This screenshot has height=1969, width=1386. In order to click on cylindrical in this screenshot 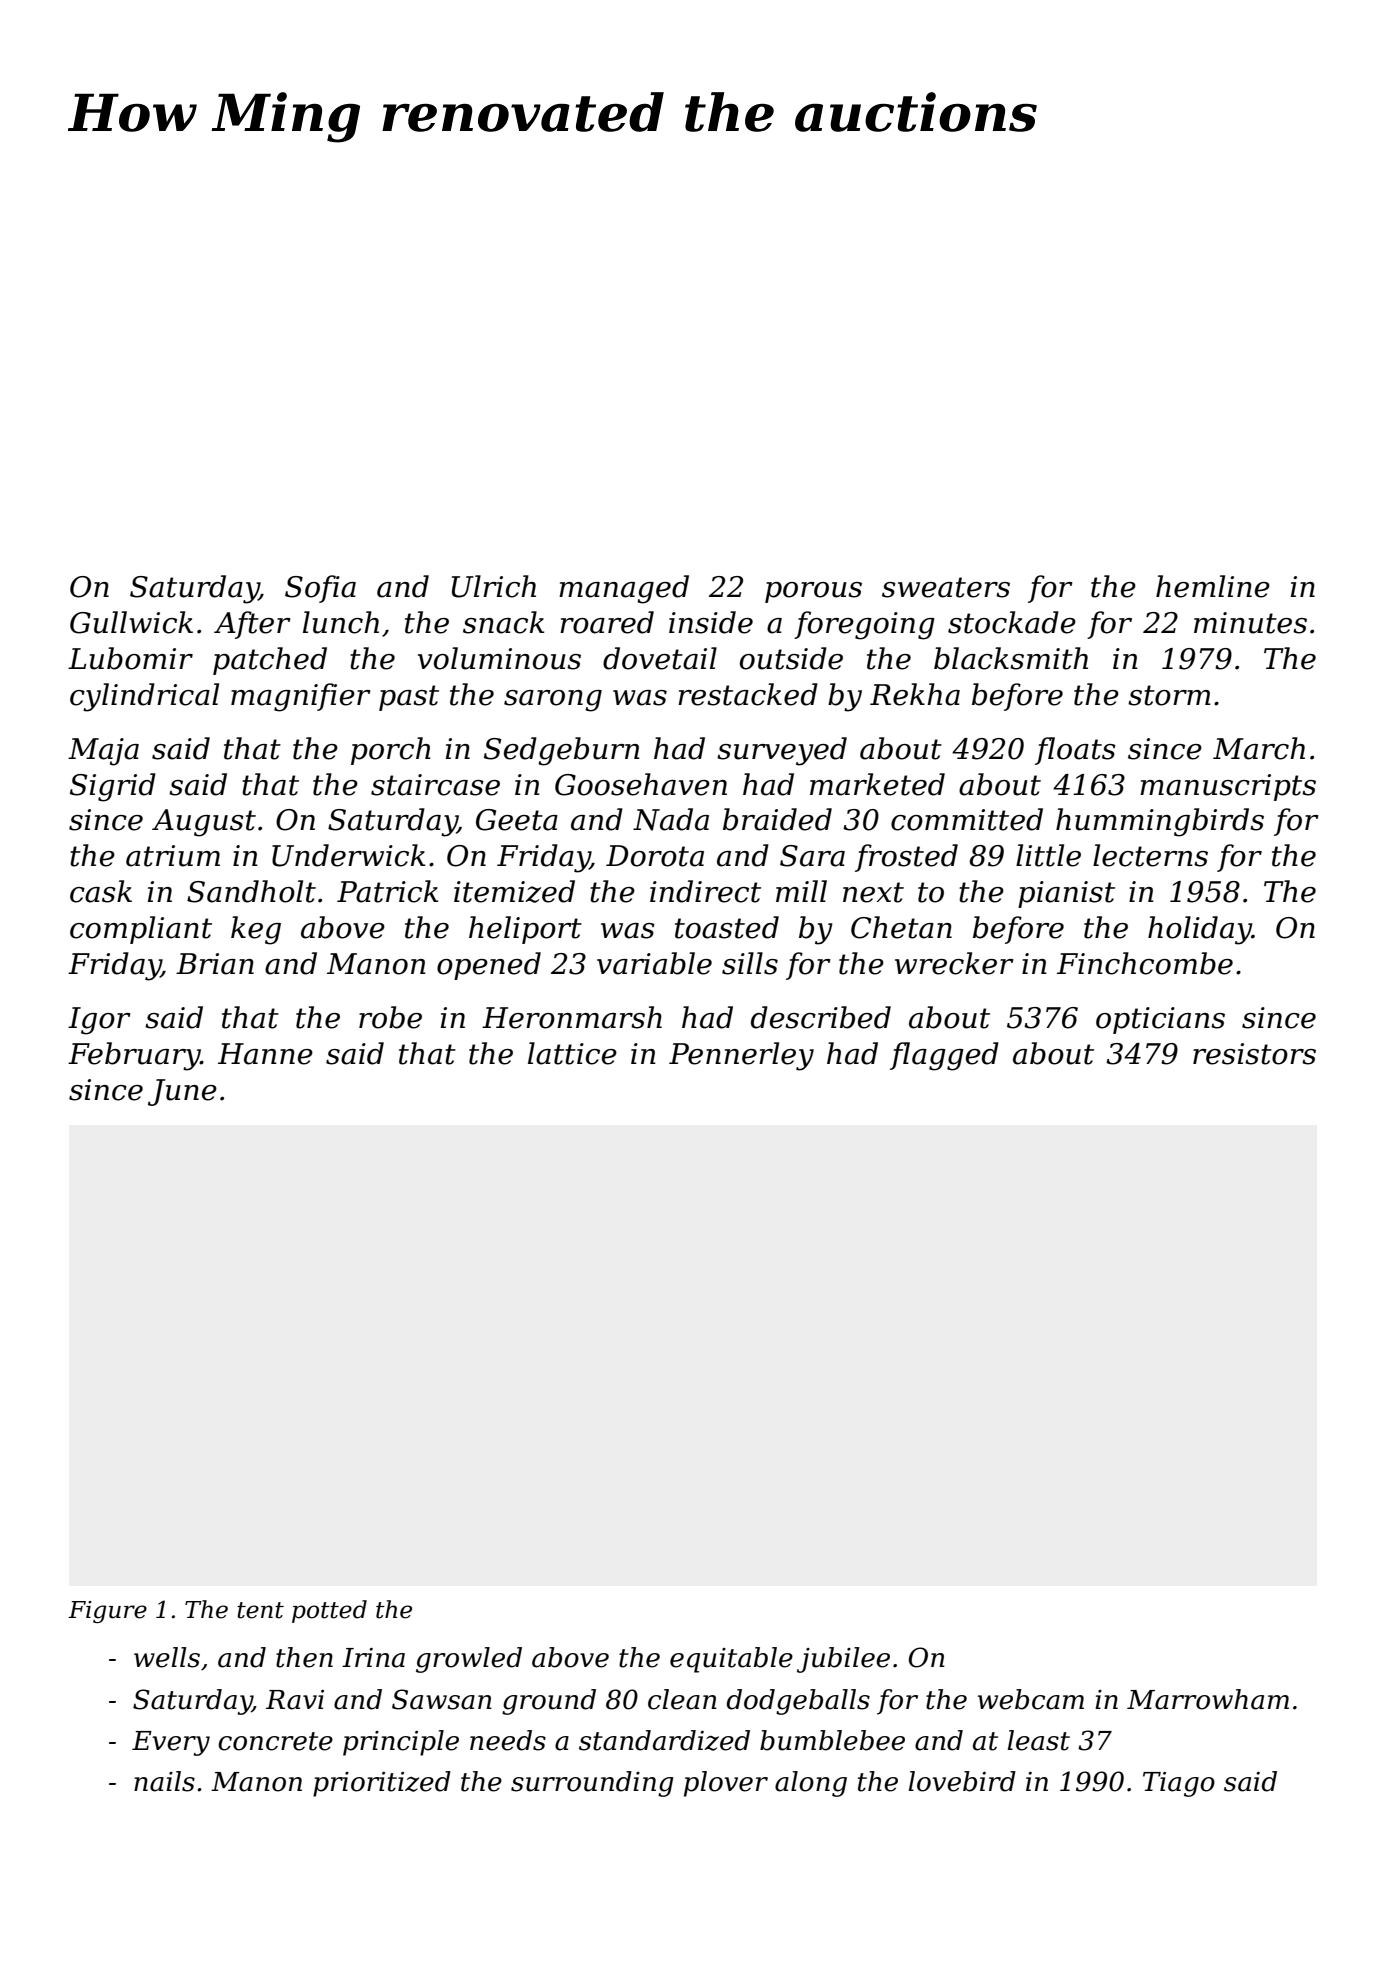, I will do `click(144, 697)`.
